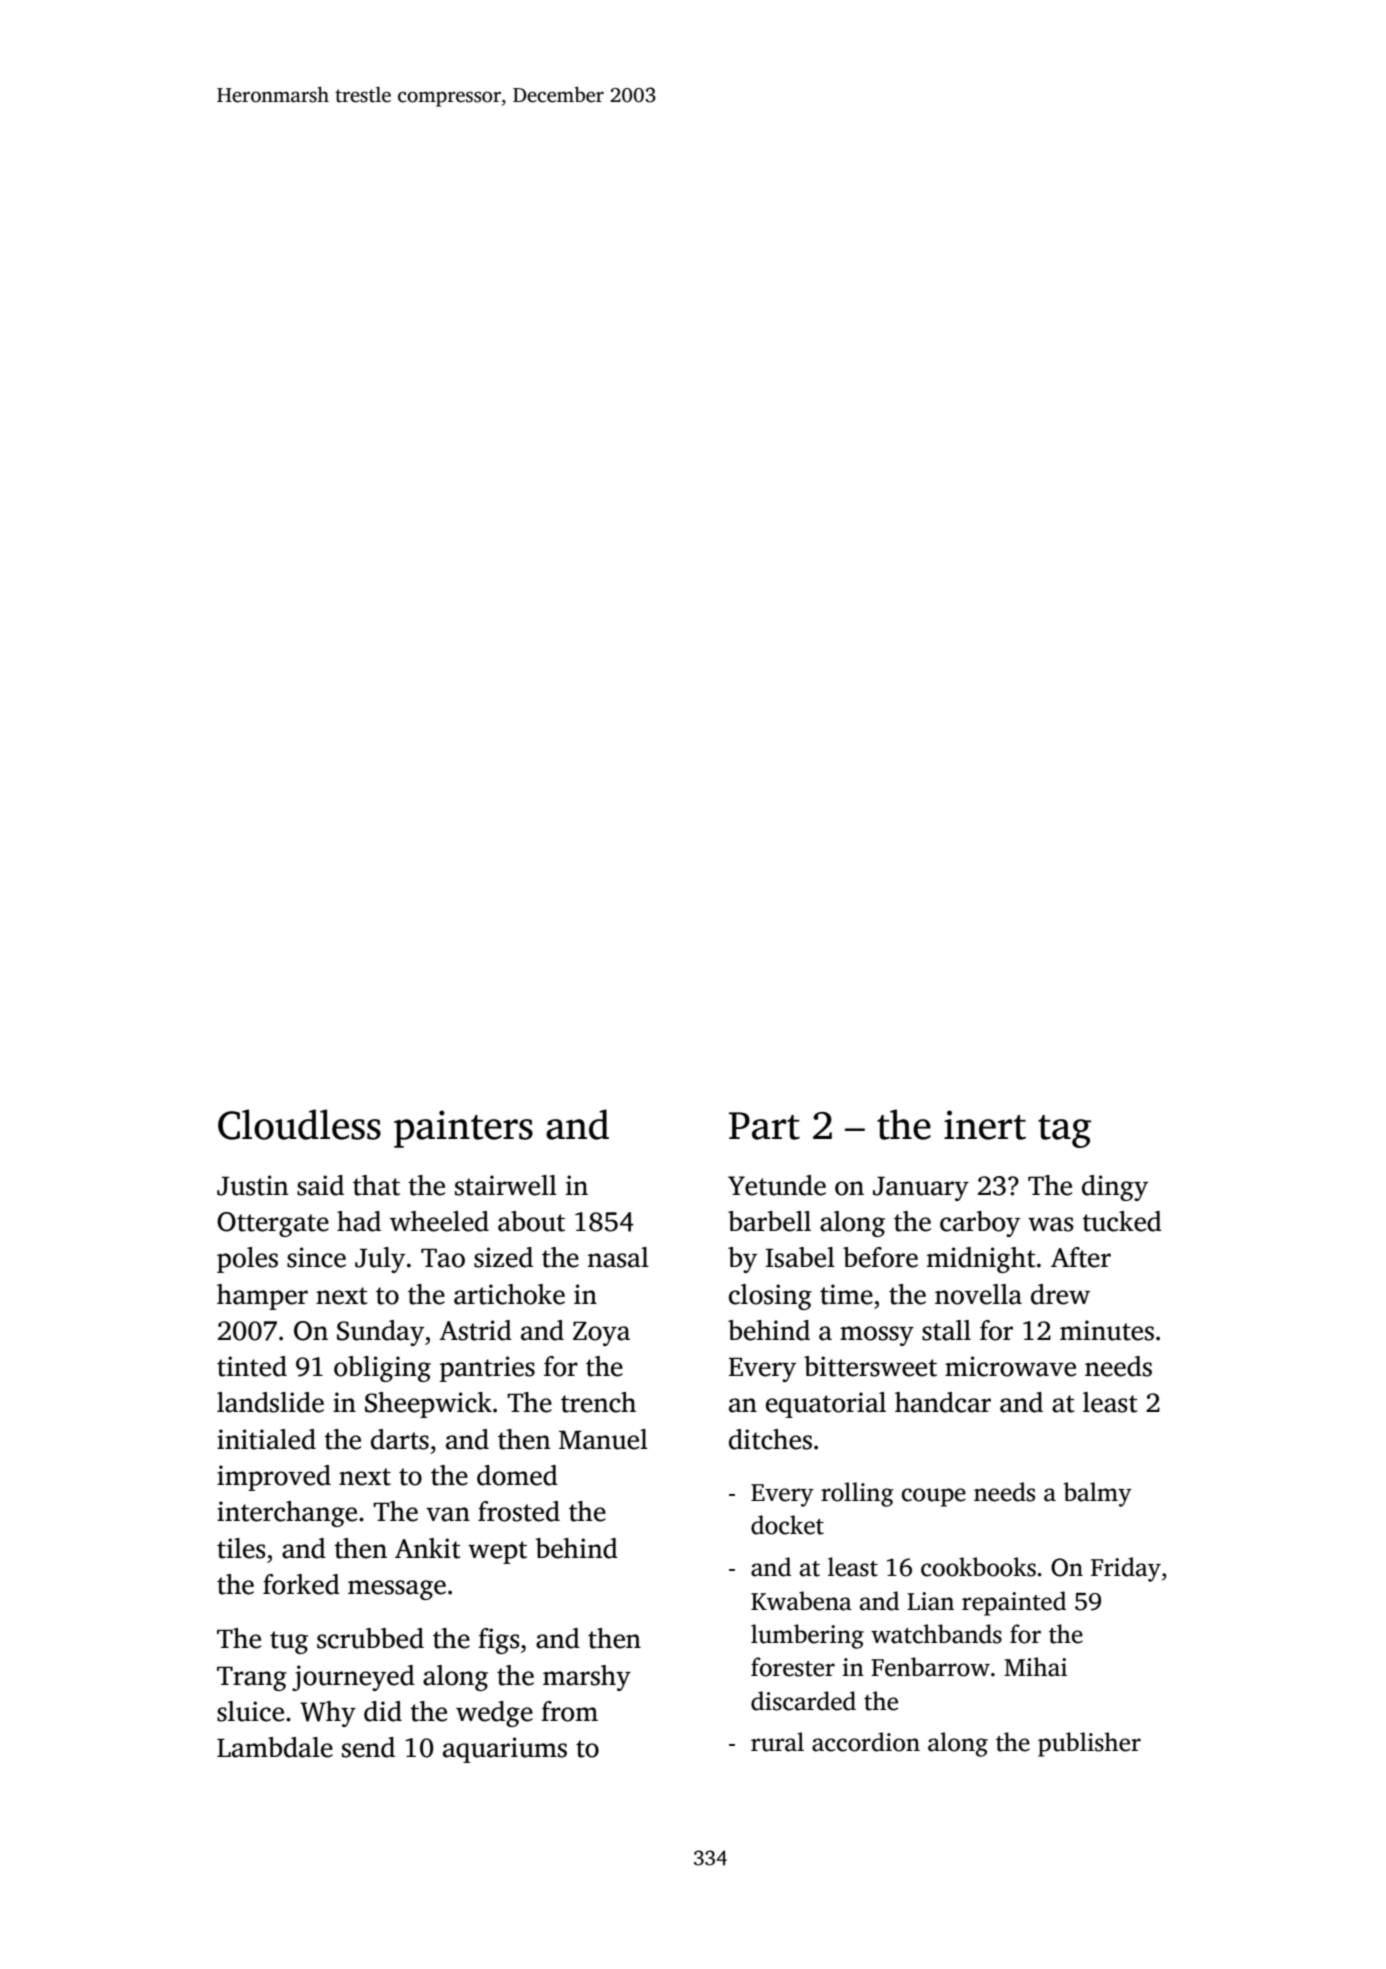 The width and height of the page is (1386, 1969). Describe the element at coordinates (985, 1125) in the page. I see `inert` at that location.
